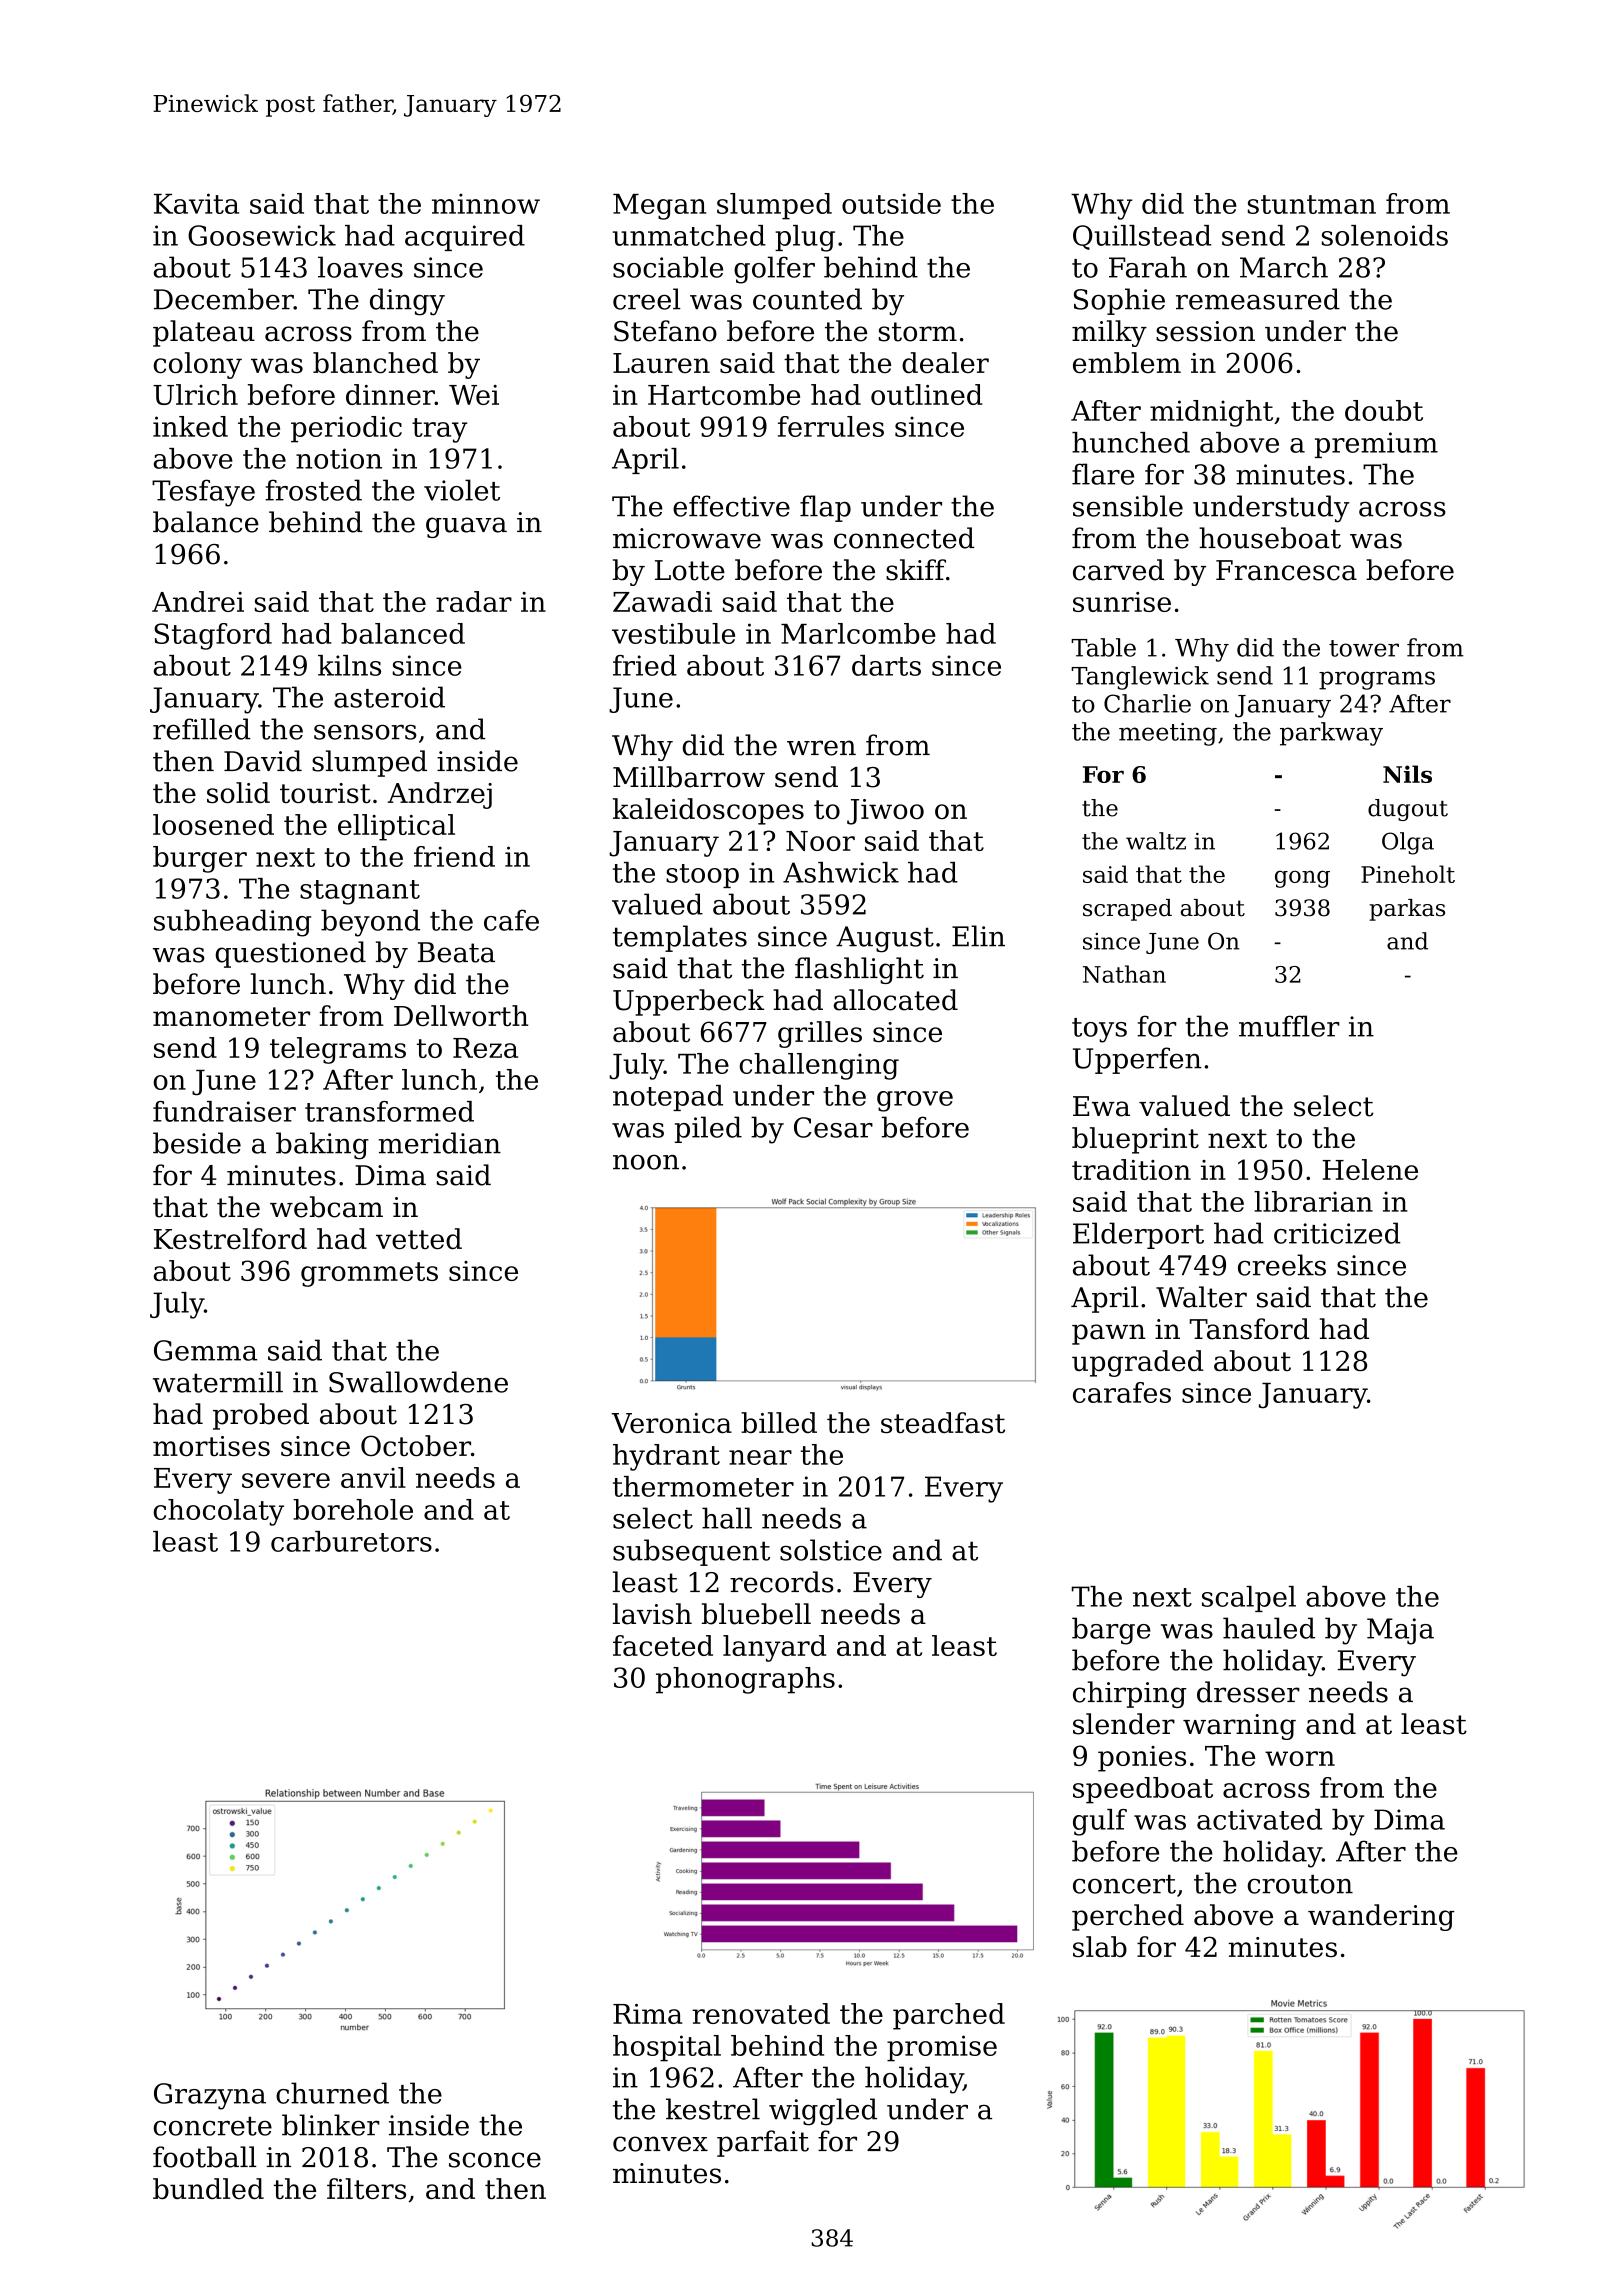  I want to click on asteroid, so click(389, 697).
